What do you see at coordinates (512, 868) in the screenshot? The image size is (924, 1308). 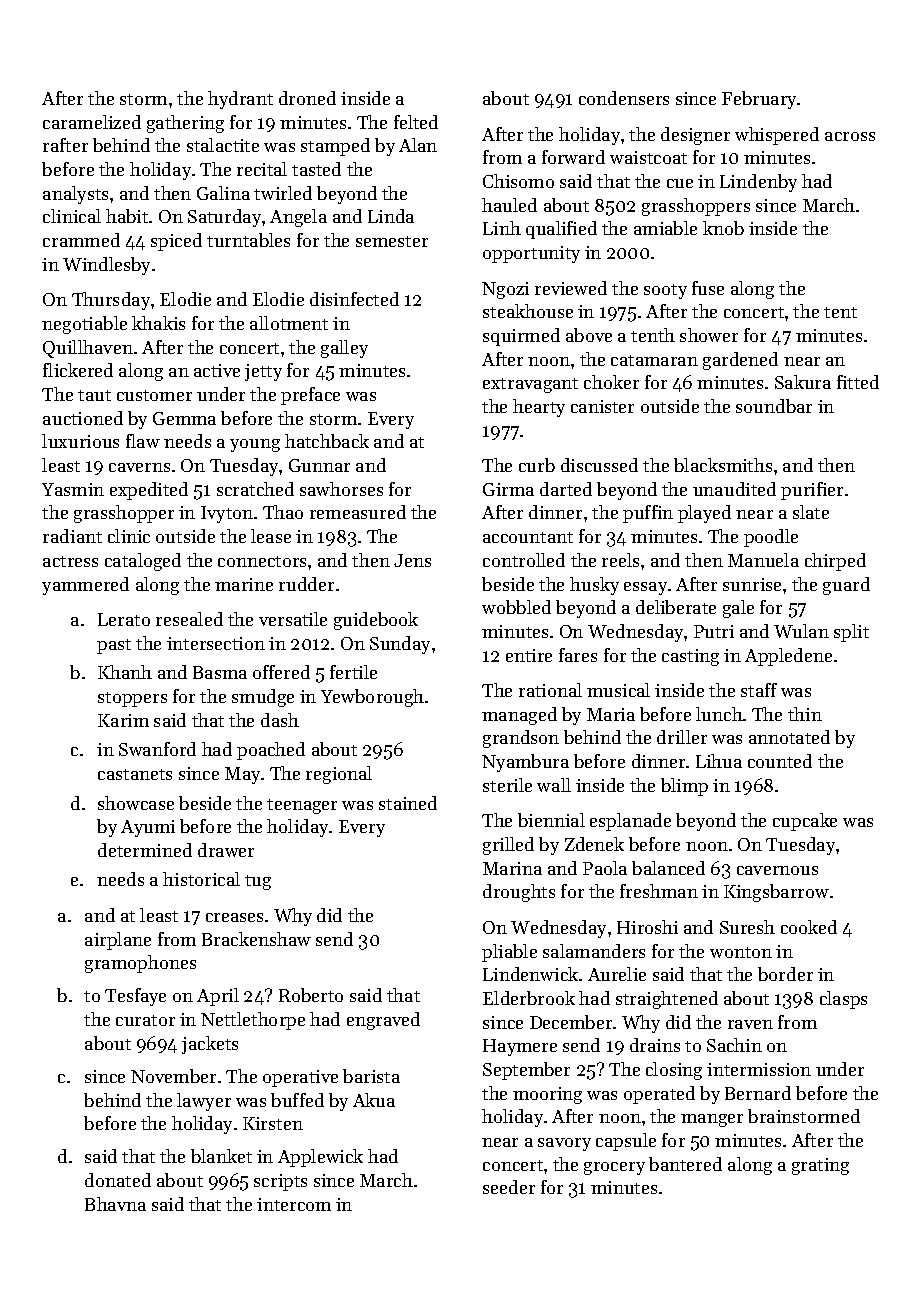 I see `Marina` at bounding box center [512, 868].
